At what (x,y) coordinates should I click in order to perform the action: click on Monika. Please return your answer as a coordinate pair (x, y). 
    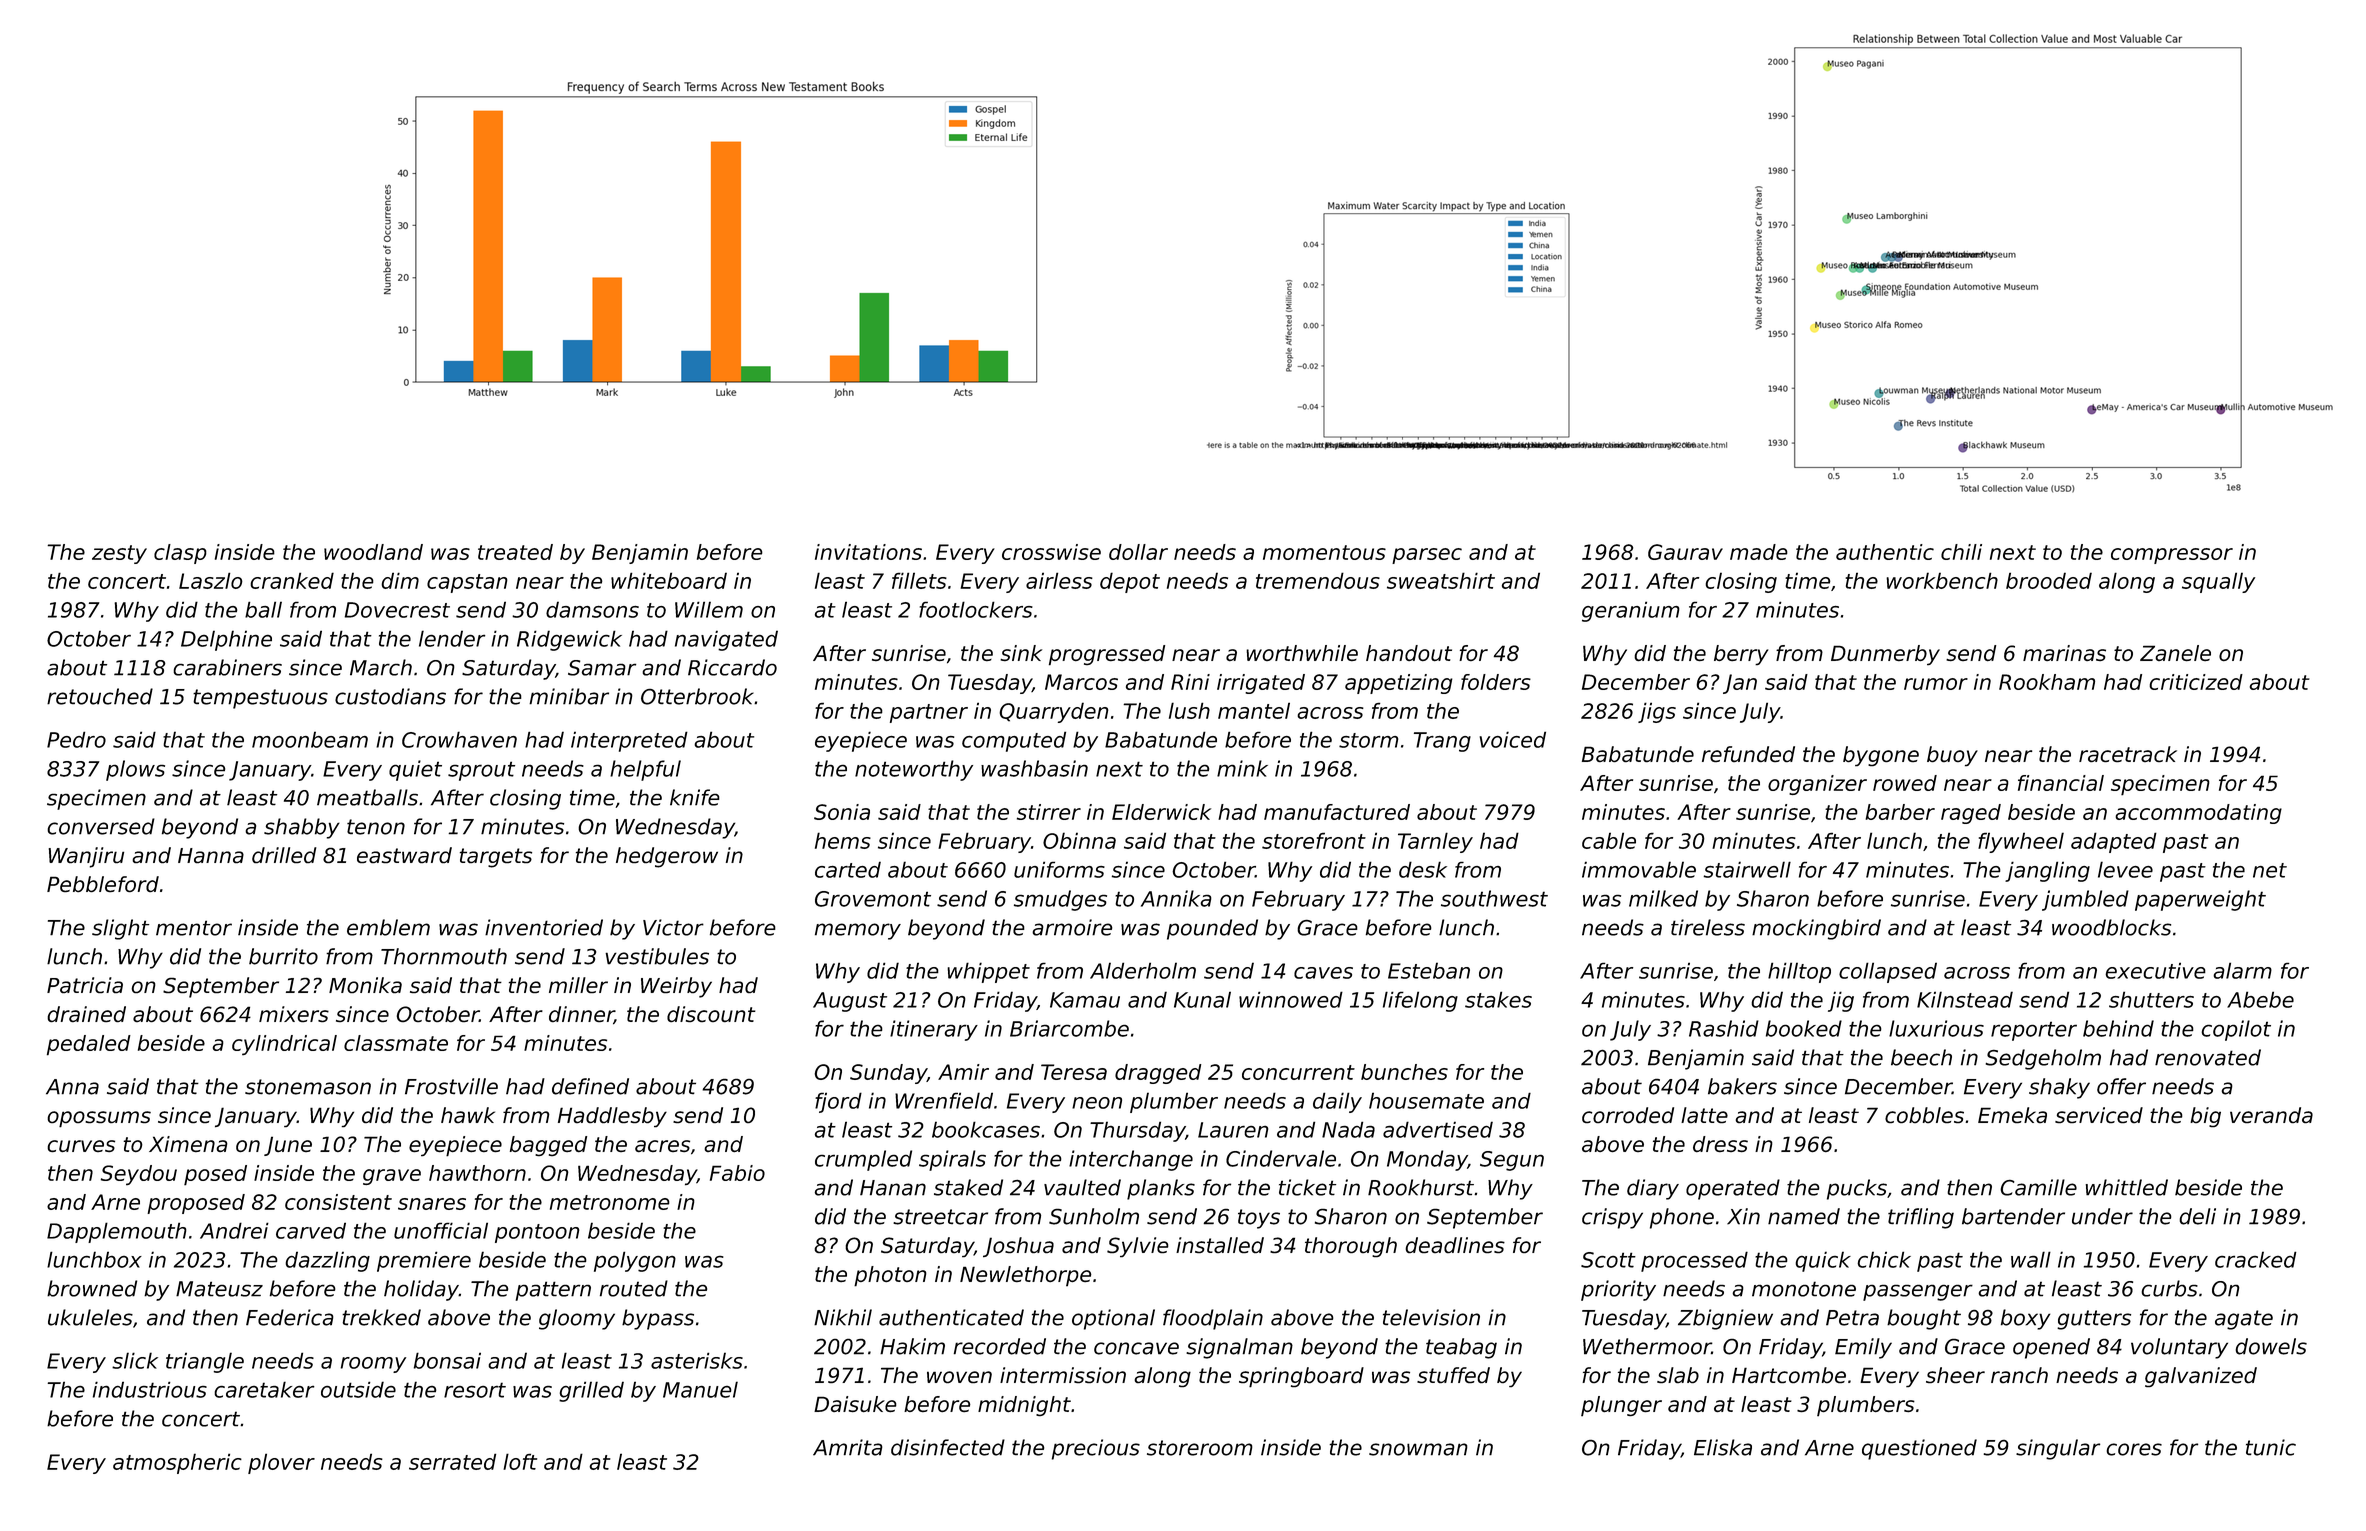
    Looking at the image, I should click on (365, 985).
